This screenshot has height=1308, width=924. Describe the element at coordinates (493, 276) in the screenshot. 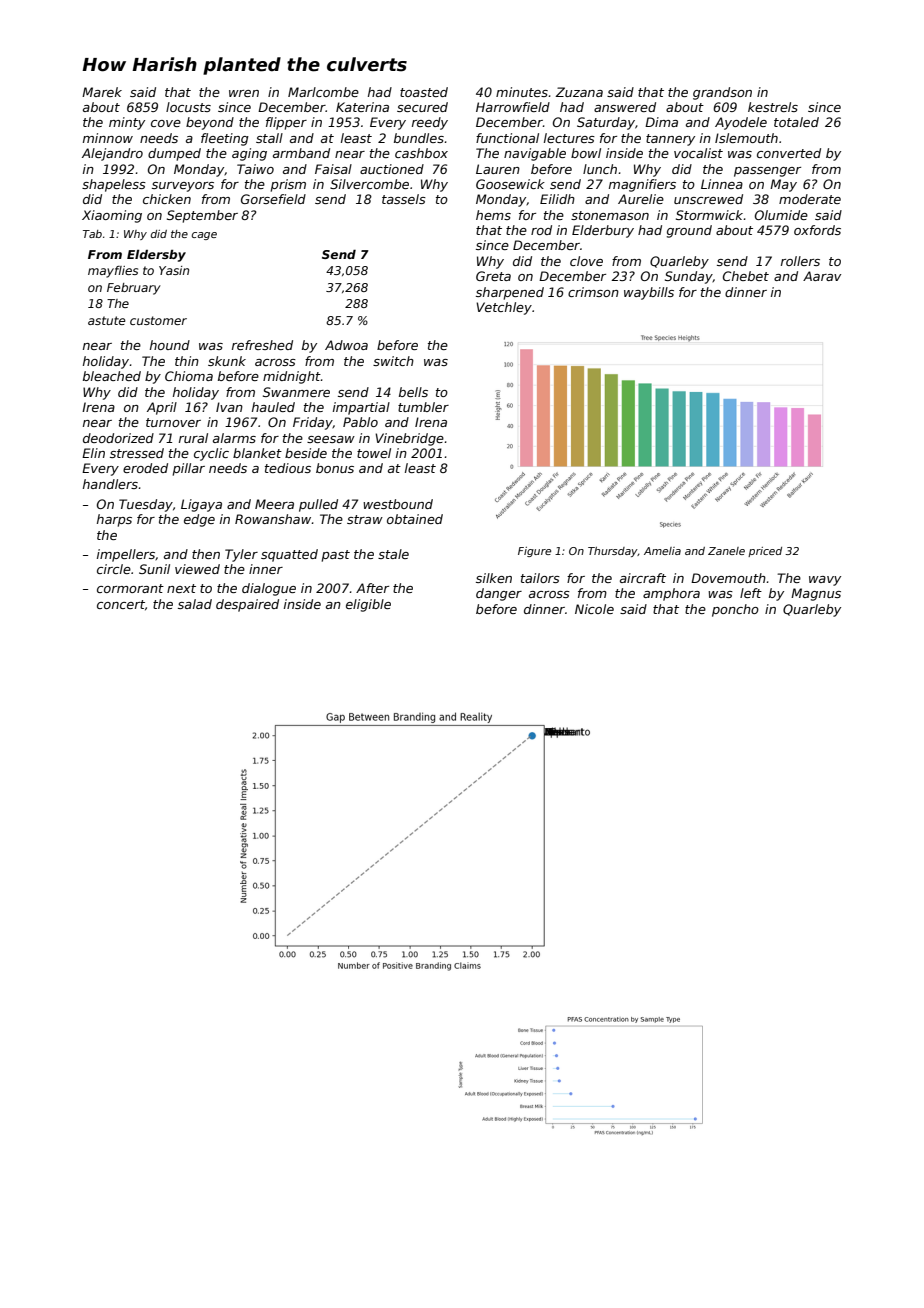

I see `Greta` at that location.
